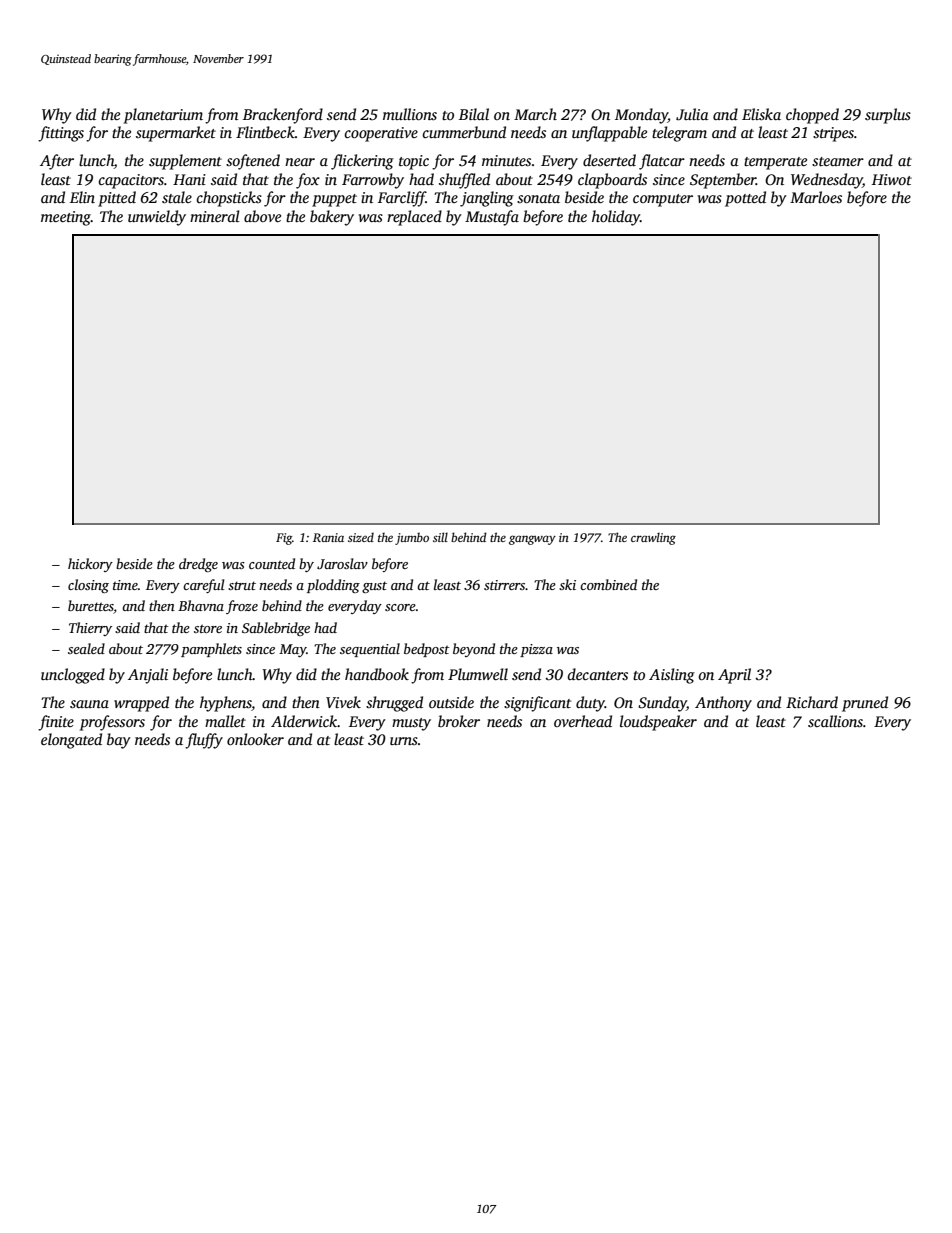 The height and width of the screenshot is (1233, 952). What do you see at coordinates (663, 200) in the screenshot?
I see `computer` at bounding box center [663, 200].
